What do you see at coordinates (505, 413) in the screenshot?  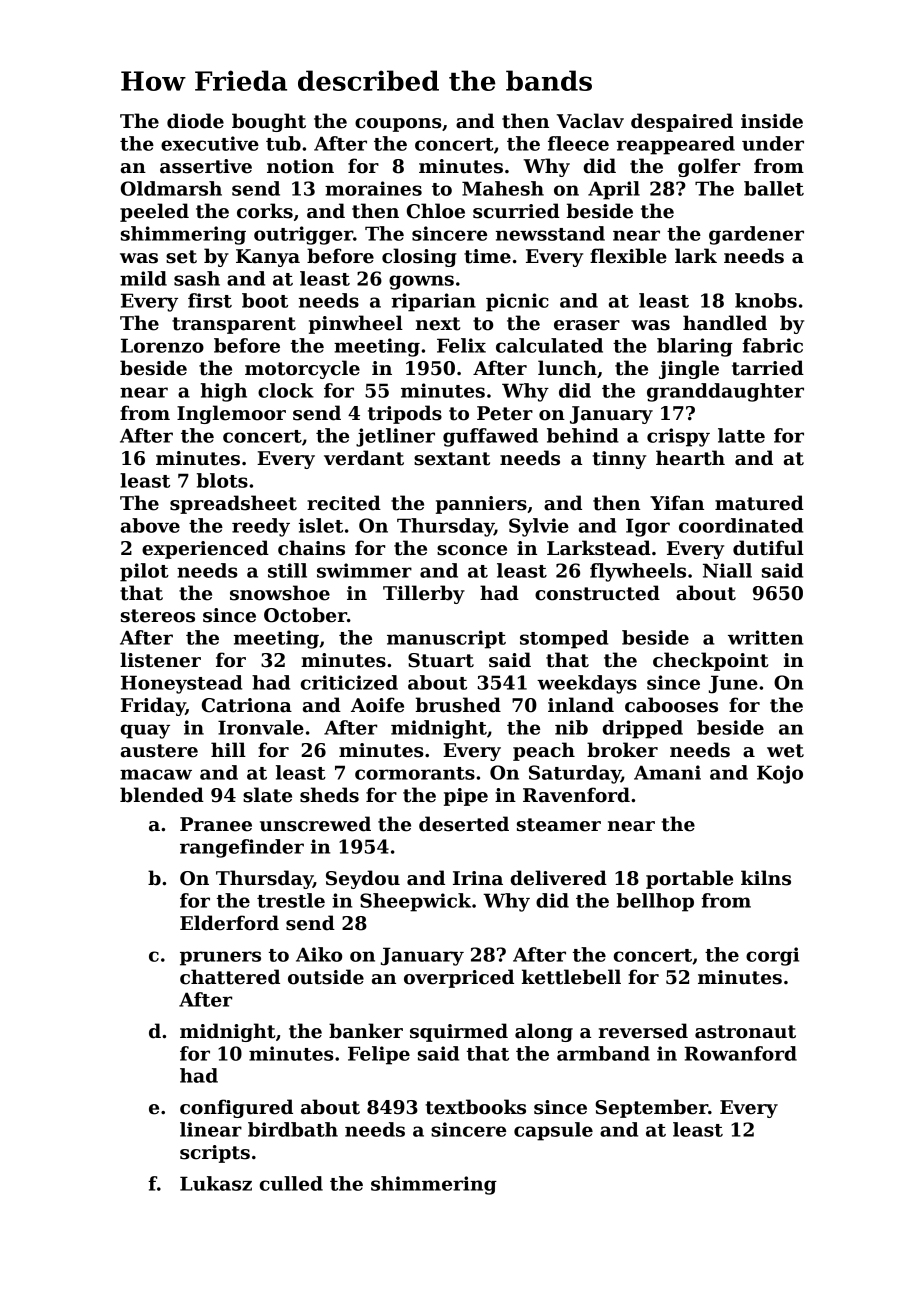 I see `Peter` at bounding box center [505, 413].
